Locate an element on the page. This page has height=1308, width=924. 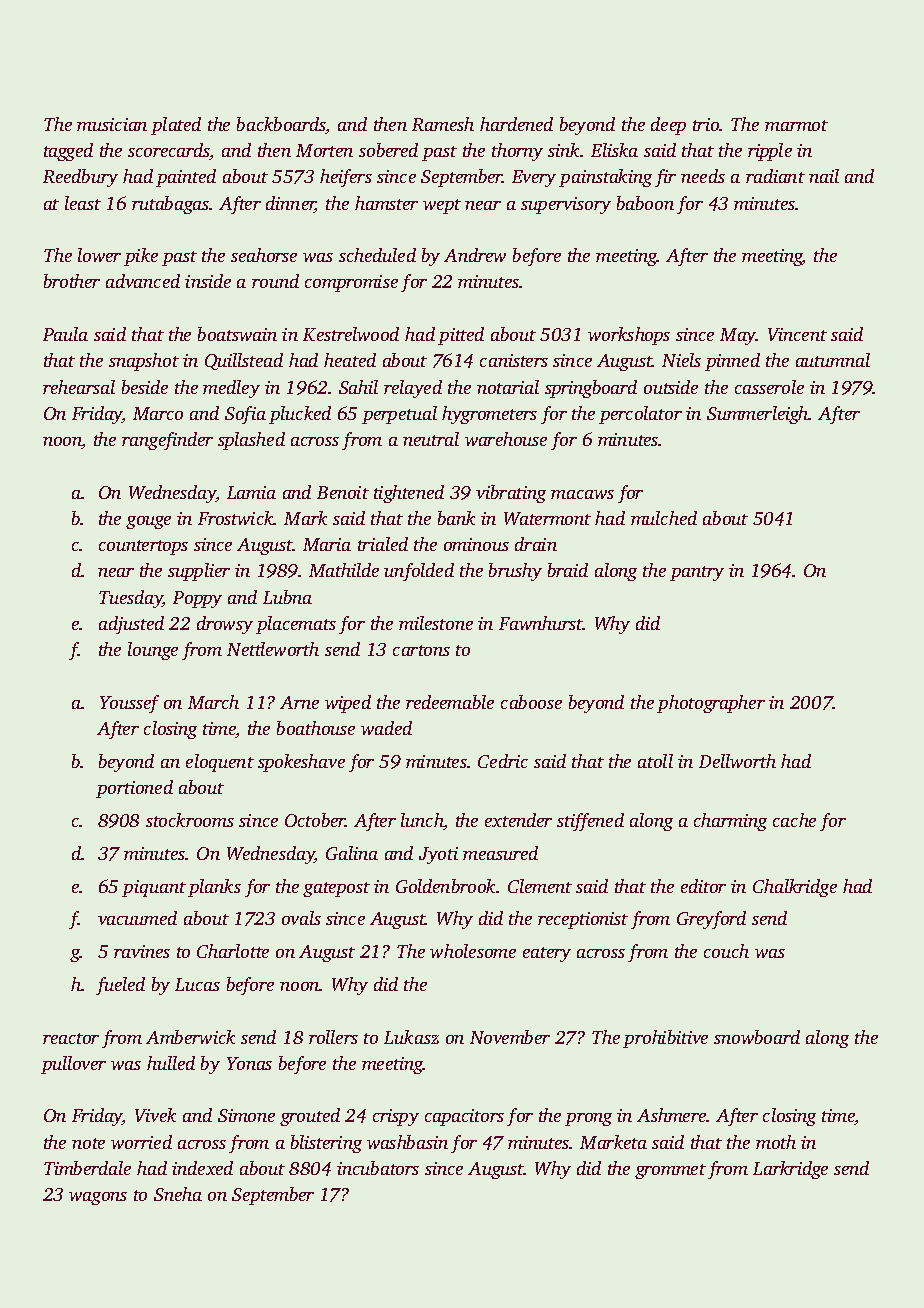
grommet is located at coordinates (670, 1171).
